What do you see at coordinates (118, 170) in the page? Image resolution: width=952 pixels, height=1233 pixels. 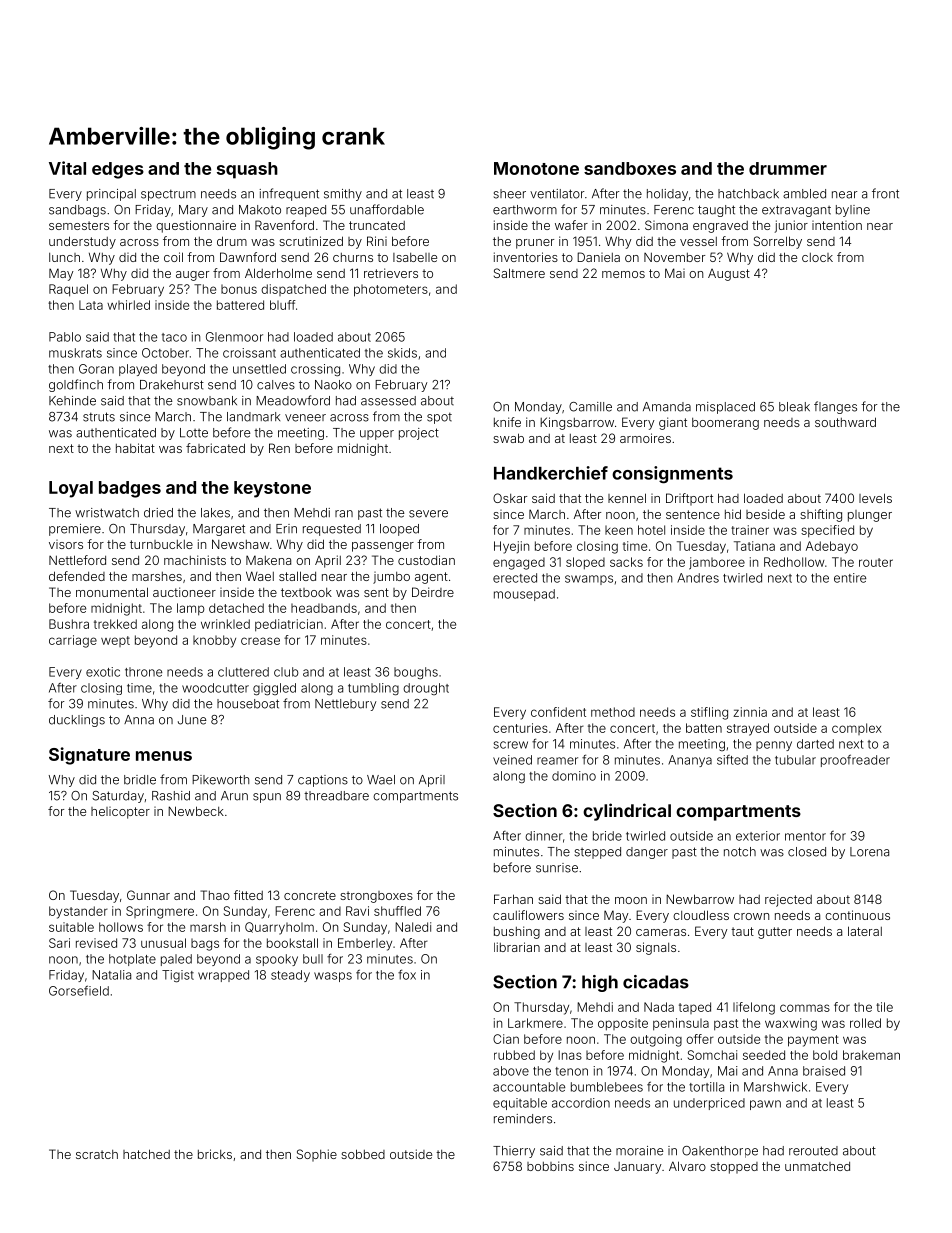 I see `edges` at bounding box center [118, 170].
